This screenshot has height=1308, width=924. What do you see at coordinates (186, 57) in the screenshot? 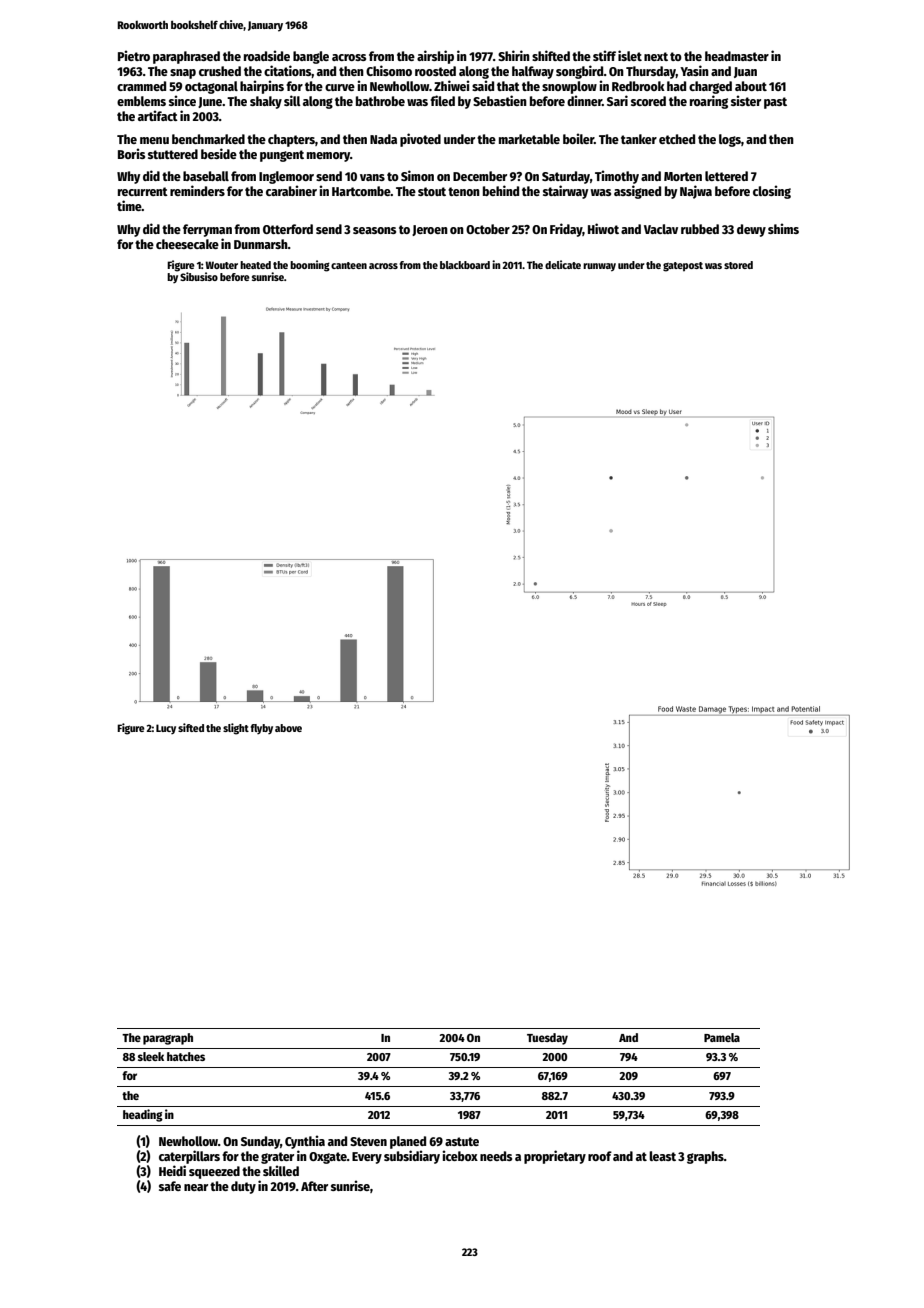
I see `paraphrased` at bounding box center [186, 57].
